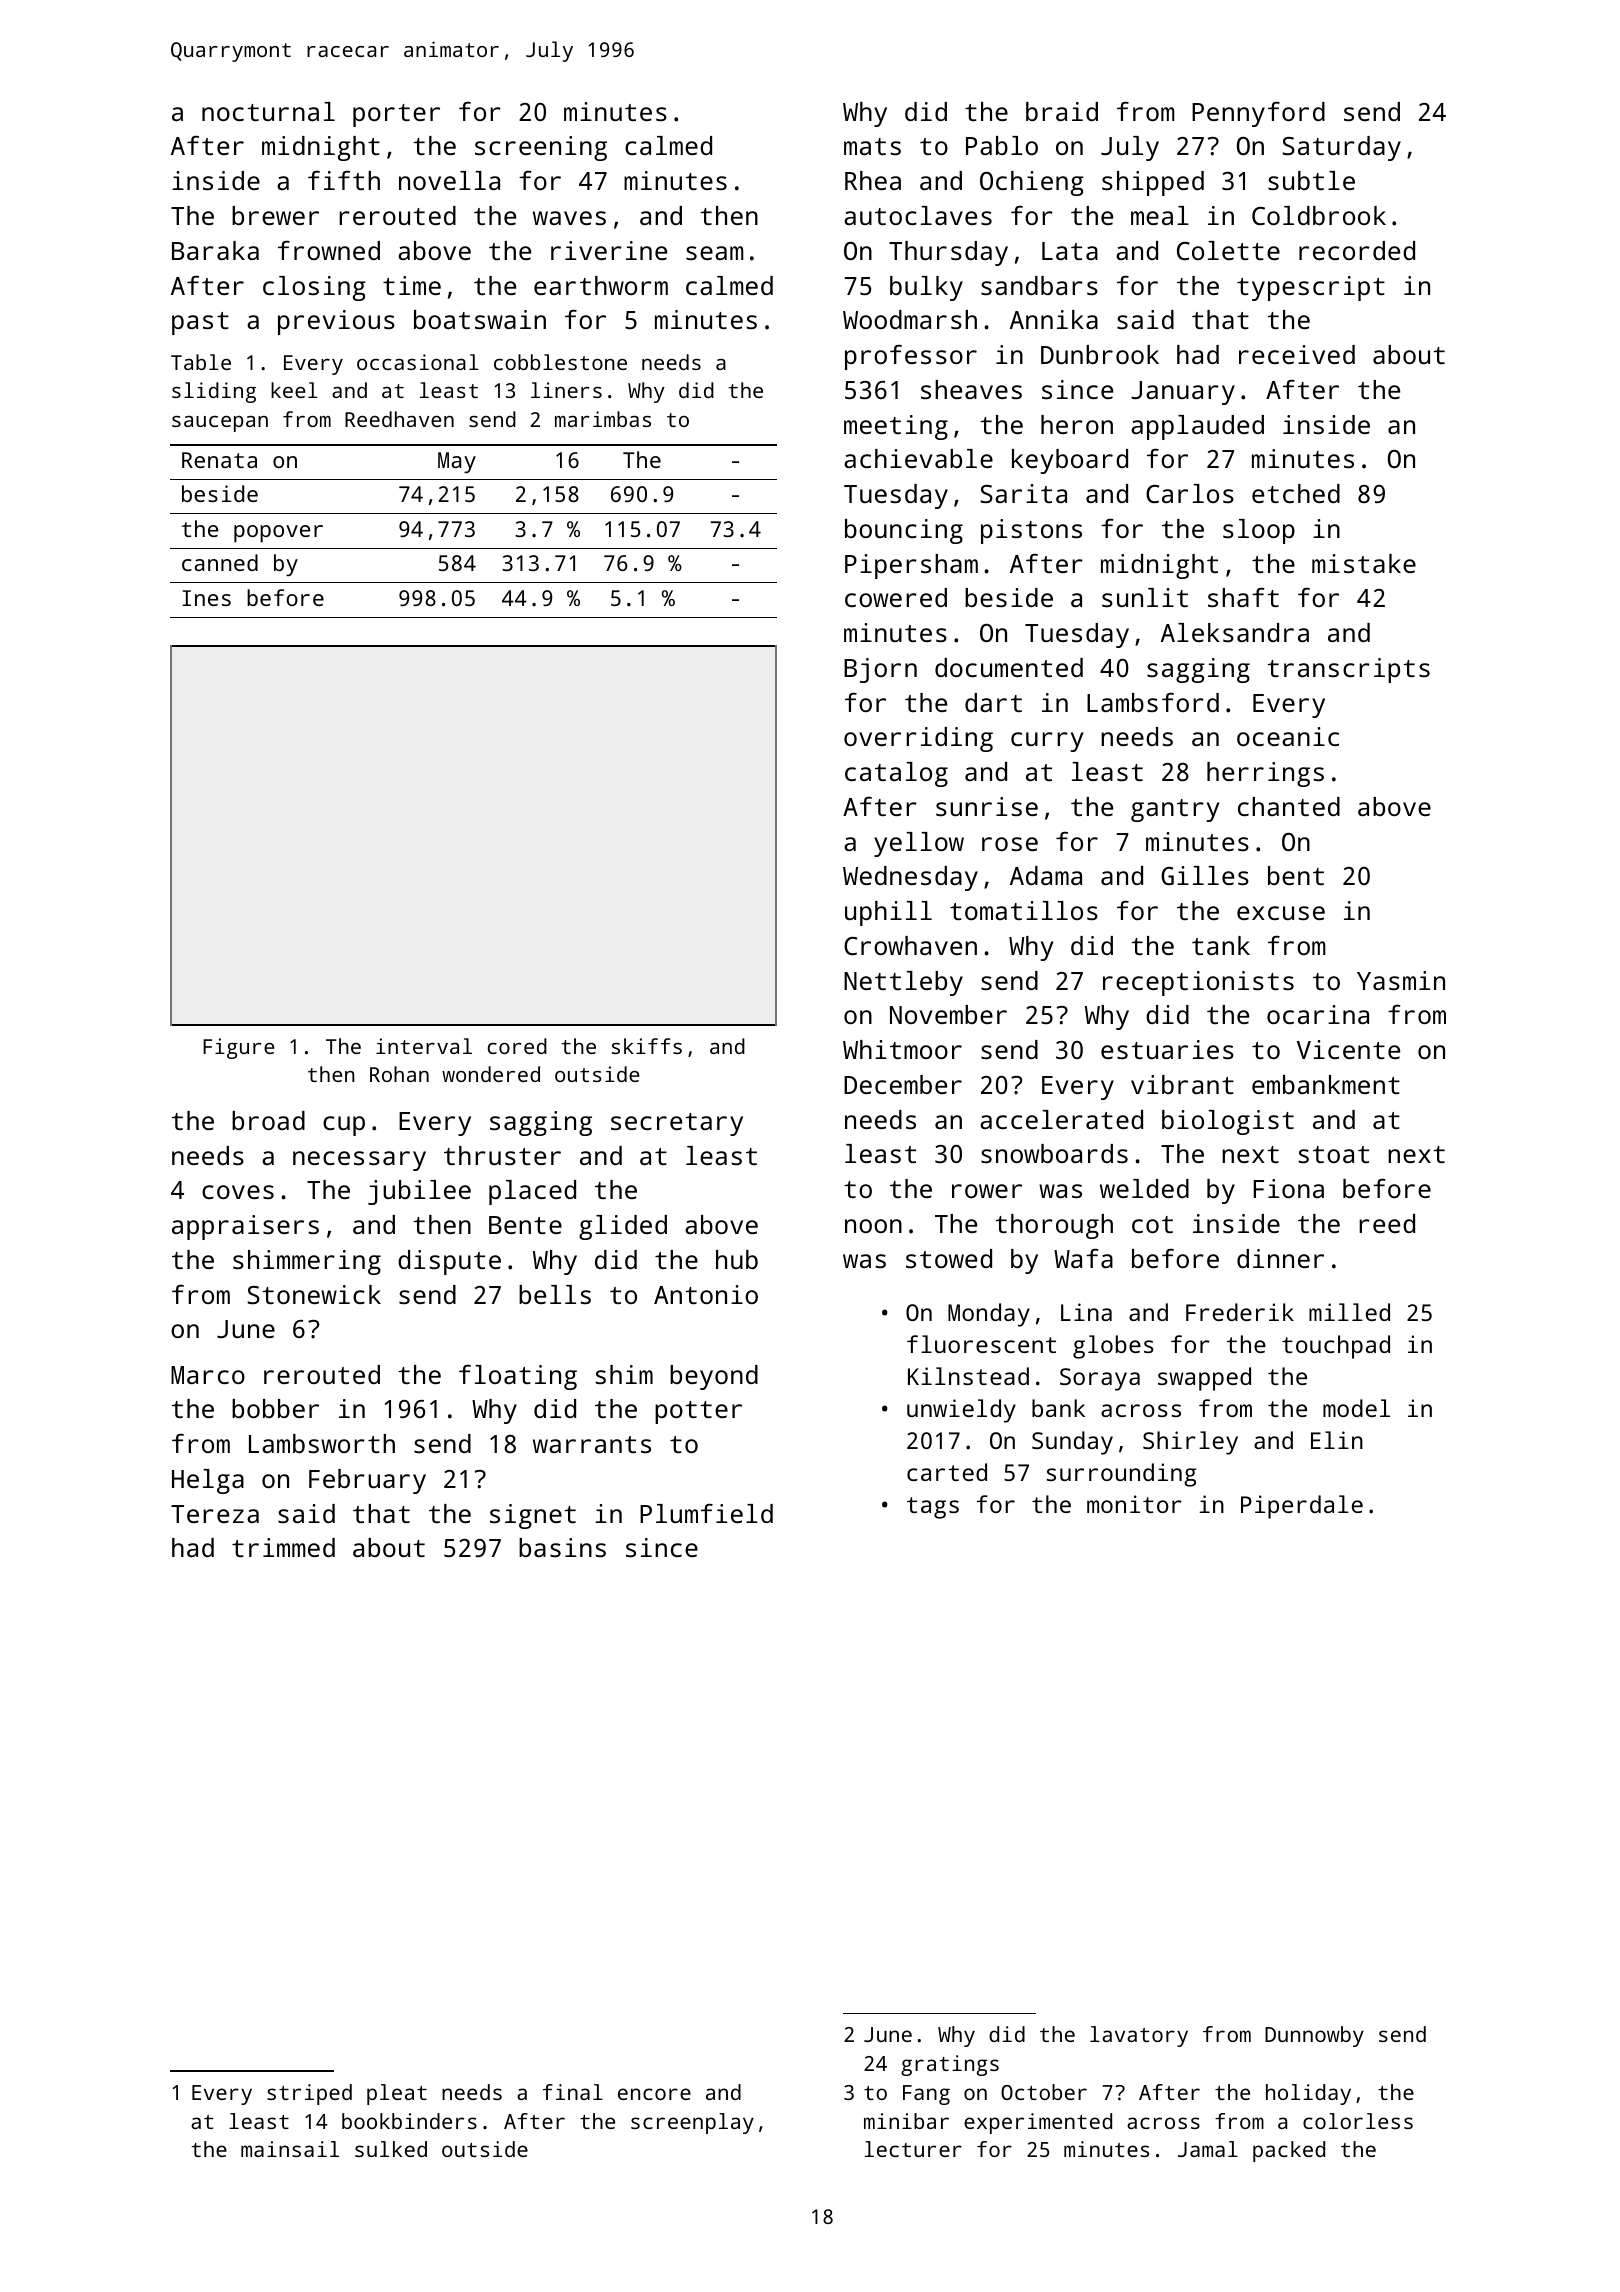 Image resolution: width=1620 pixels, height=2292 pixels. What do you see at coordinates (1182, 1084) in the document?
I see `vibrant` at bounding box center [1182, 1084].
